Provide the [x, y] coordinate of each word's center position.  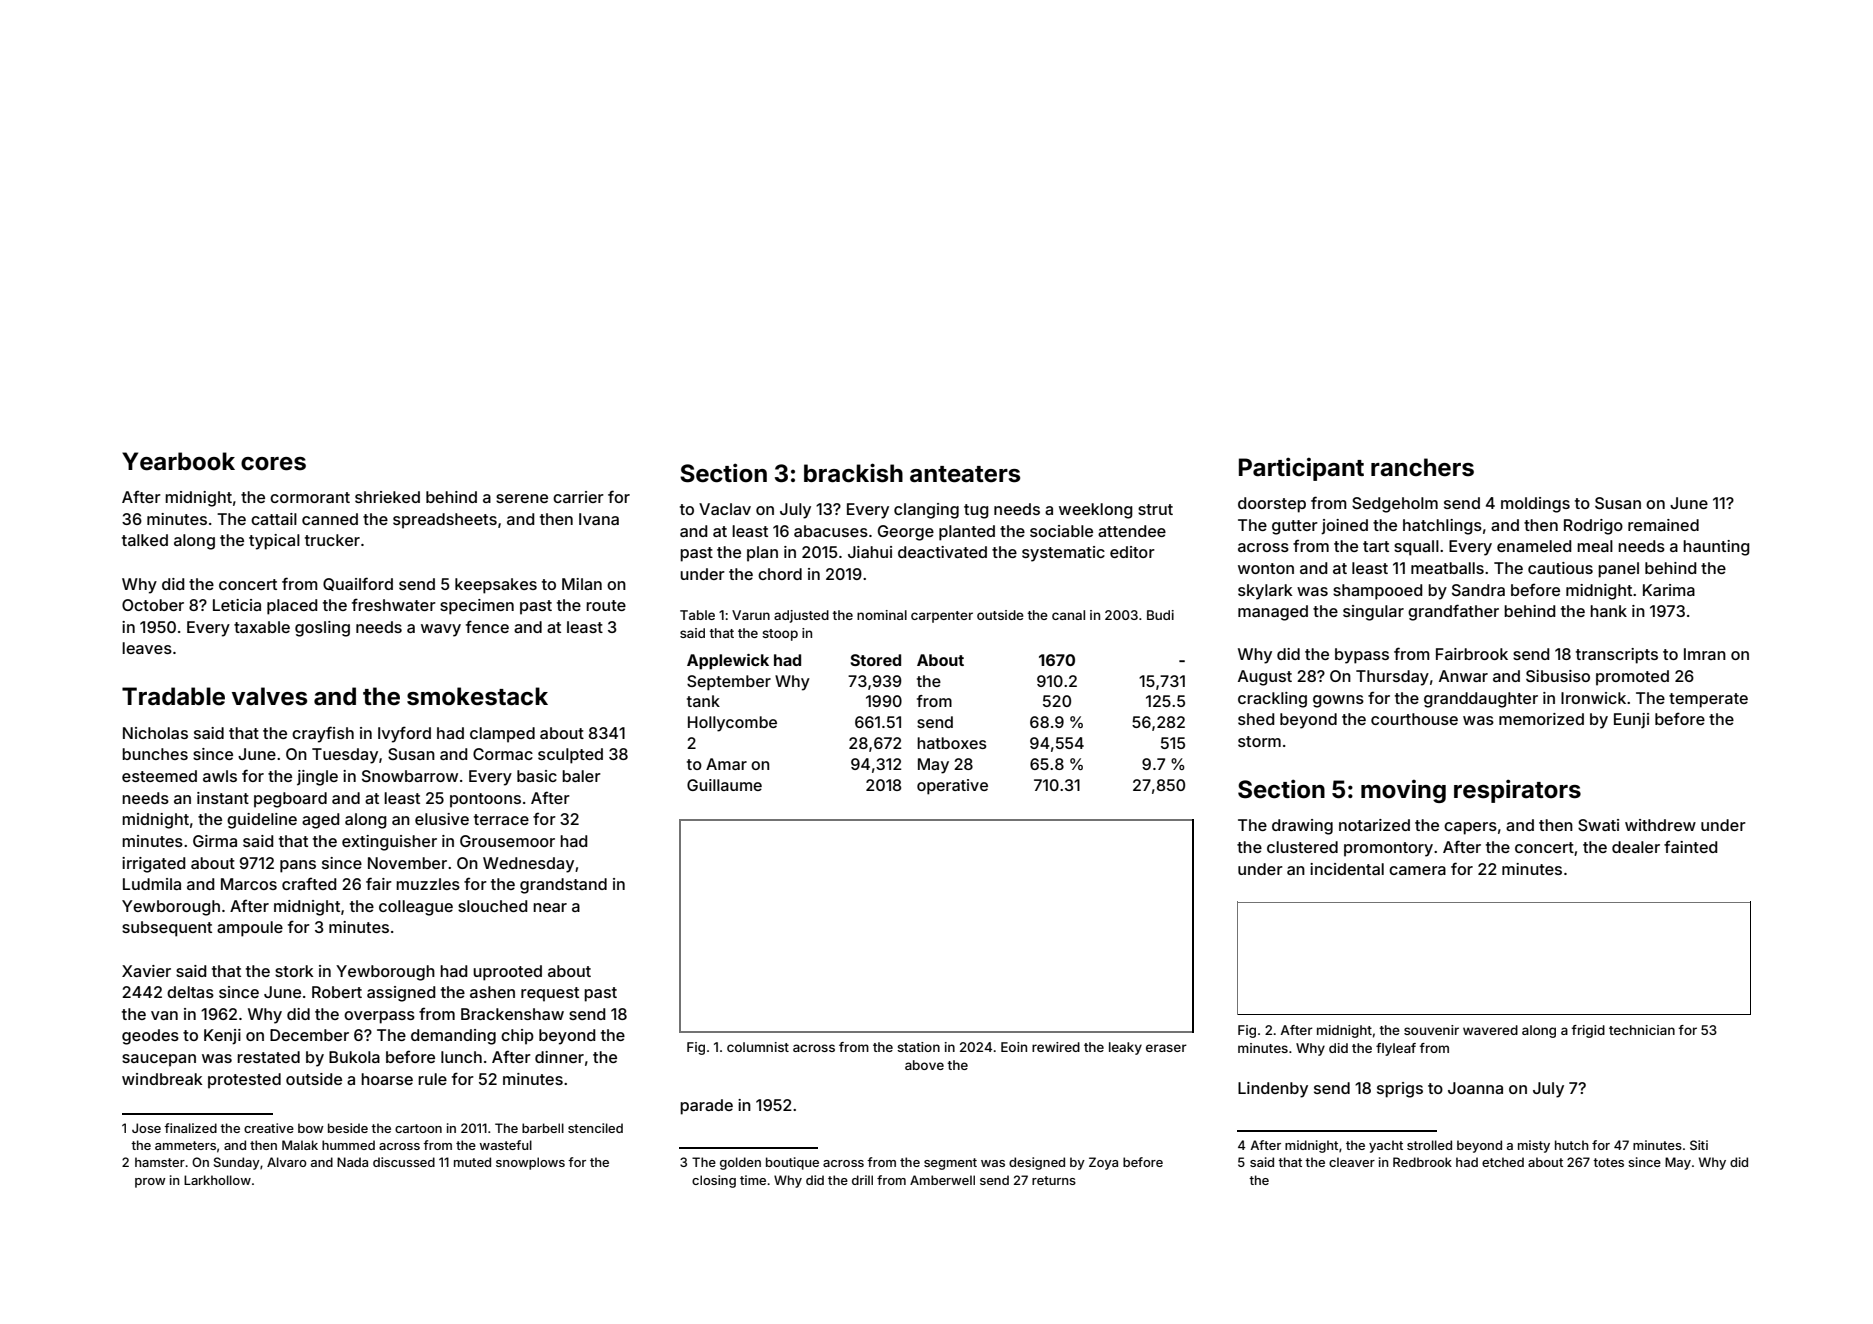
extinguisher [389, 843]
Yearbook [178, 461]
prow [150, 1183]
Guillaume [724, 785]
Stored [875, 660]
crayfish [323, 734]
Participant [1301, 469]
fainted [1690, 846]
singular [1373, 613]
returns [1054, 1180]
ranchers [1422, 467]
